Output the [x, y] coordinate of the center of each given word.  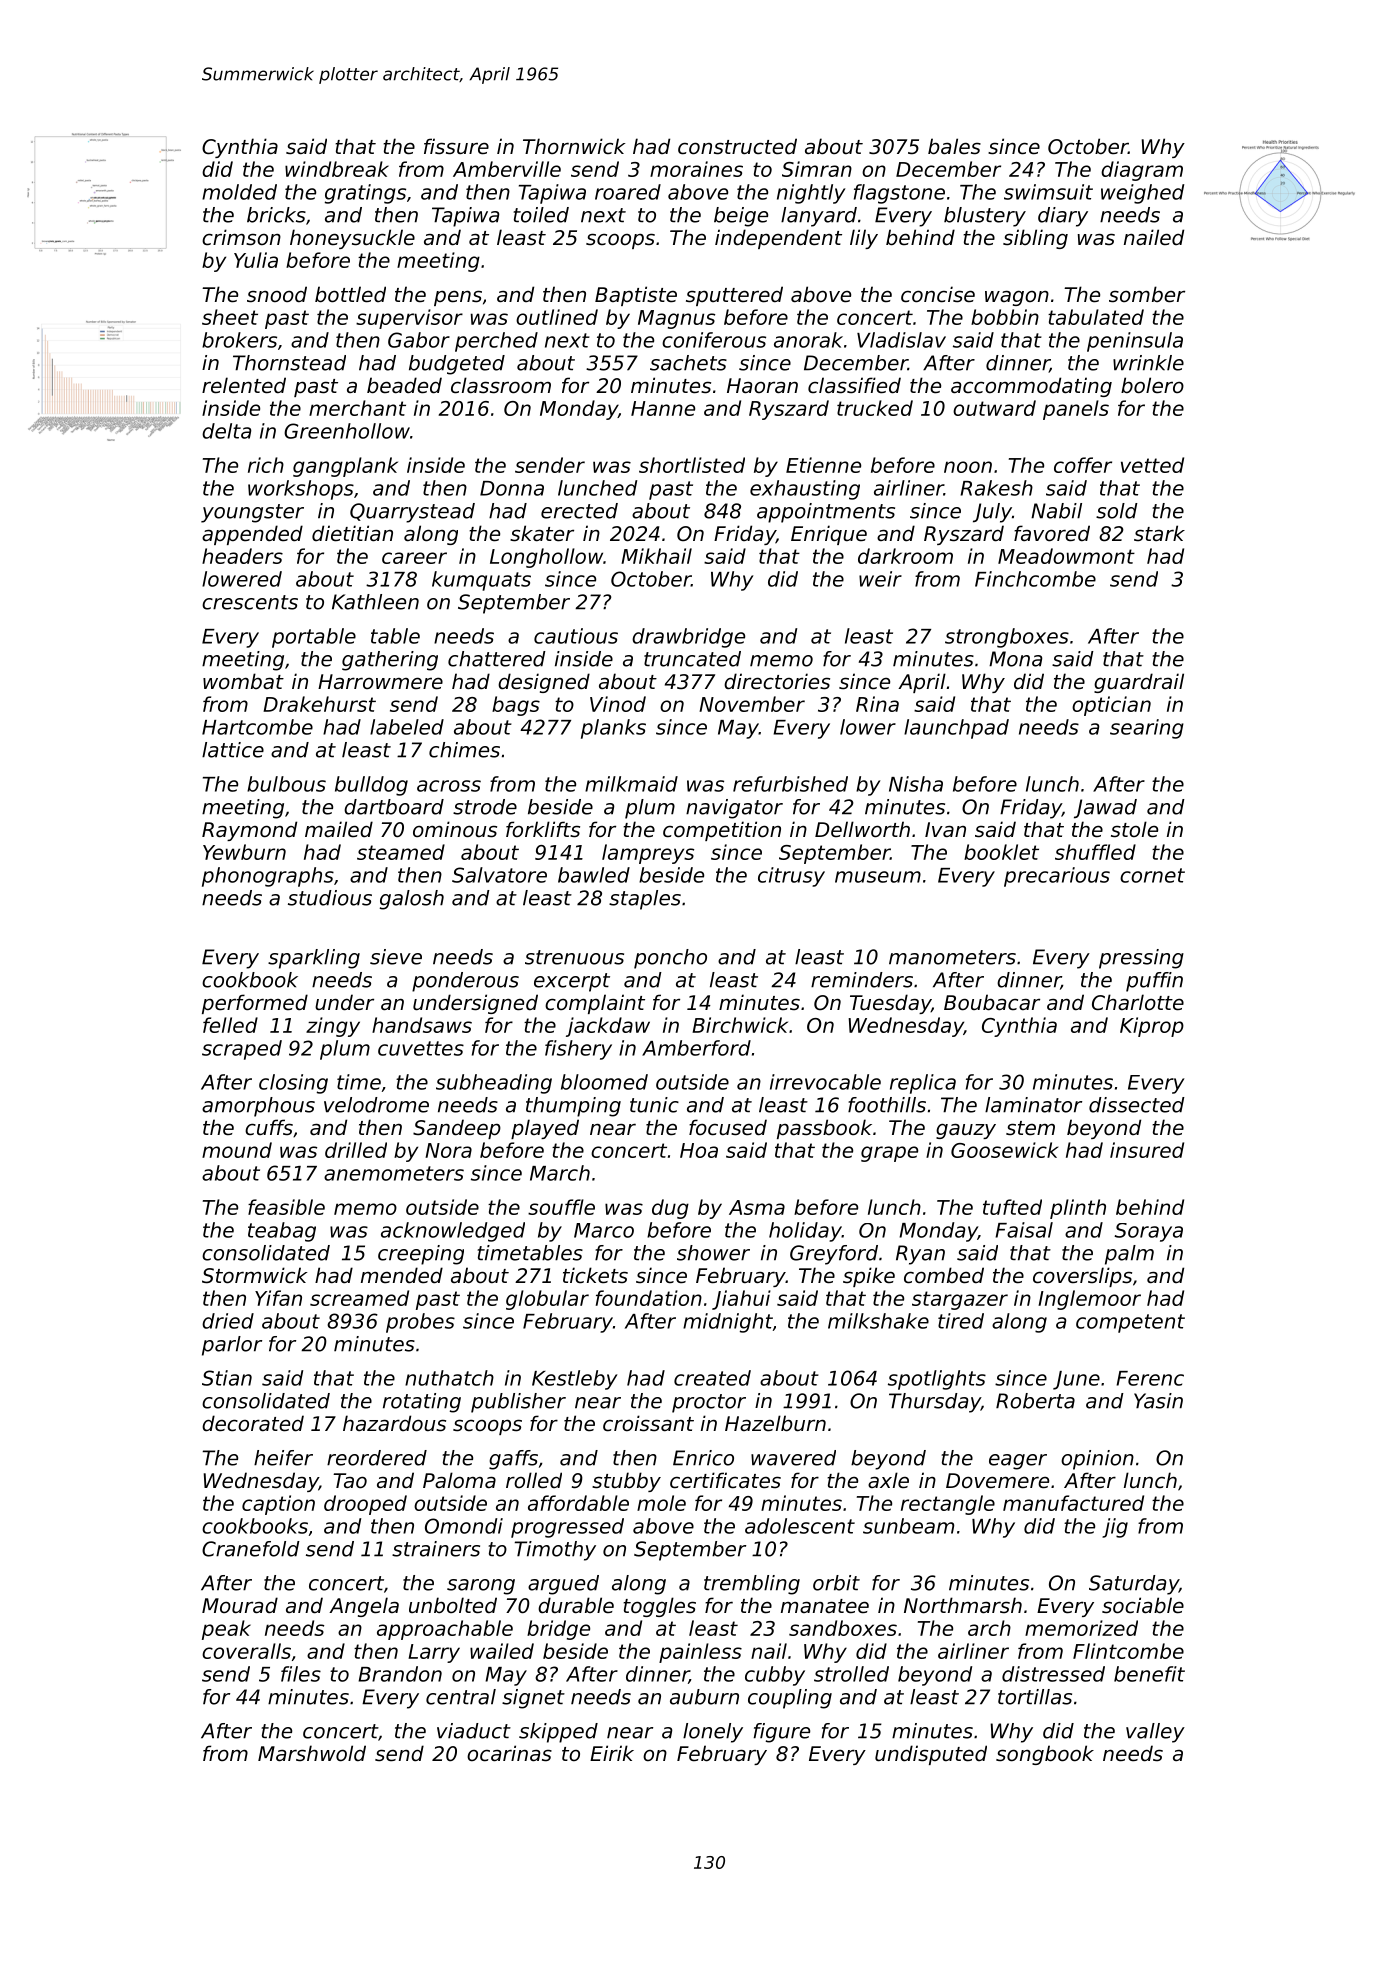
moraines [696, 169]
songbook [1045, 1755]
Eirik [612, 1753]
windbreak [337, 169]
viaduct [474, 1731]
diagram [1142, 171]
